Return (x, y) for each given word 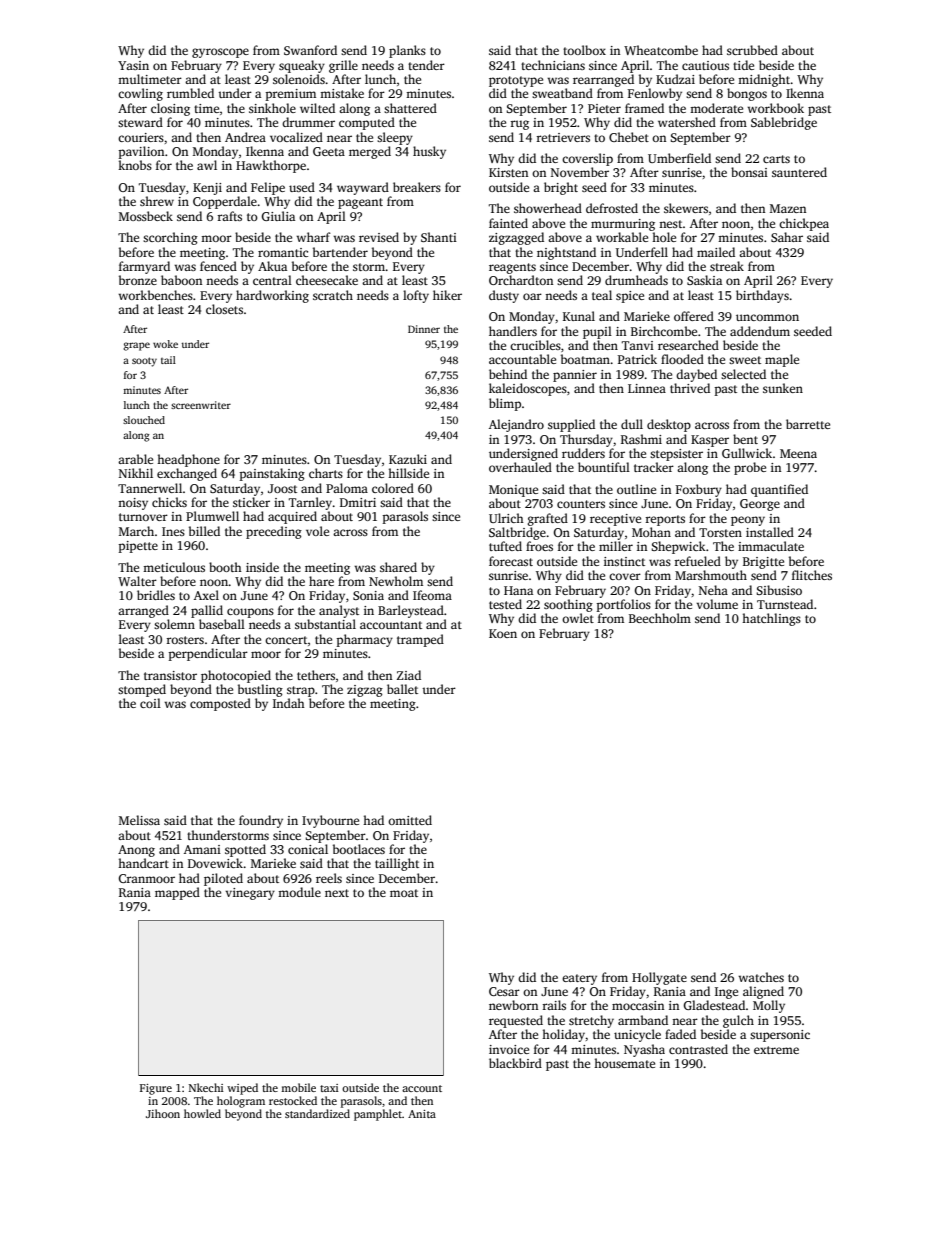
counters (581, 504)
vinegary (250, 894)
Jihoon (163, 1113)
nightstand (566, 253)
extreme (776, 1050)
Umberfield (679, 158)
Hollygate (659, 978)
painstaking (272, 474)
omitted (410, 820)
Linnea (647, 388)
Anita (422, 1114)
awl (207, 165)
